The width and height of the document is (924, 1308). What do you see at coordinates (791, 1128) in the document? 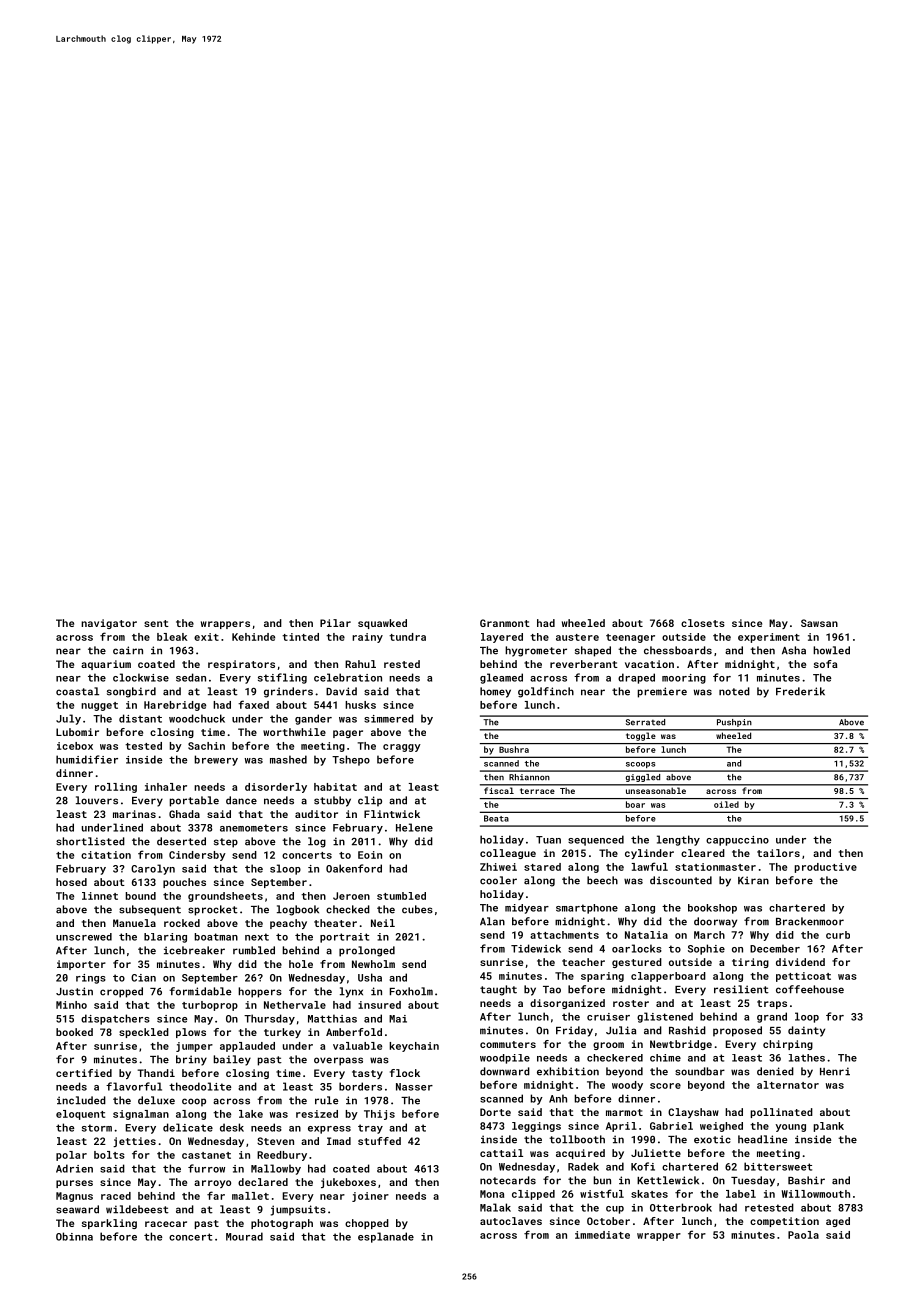
I see `young` at bounding box center [791, 1128].
